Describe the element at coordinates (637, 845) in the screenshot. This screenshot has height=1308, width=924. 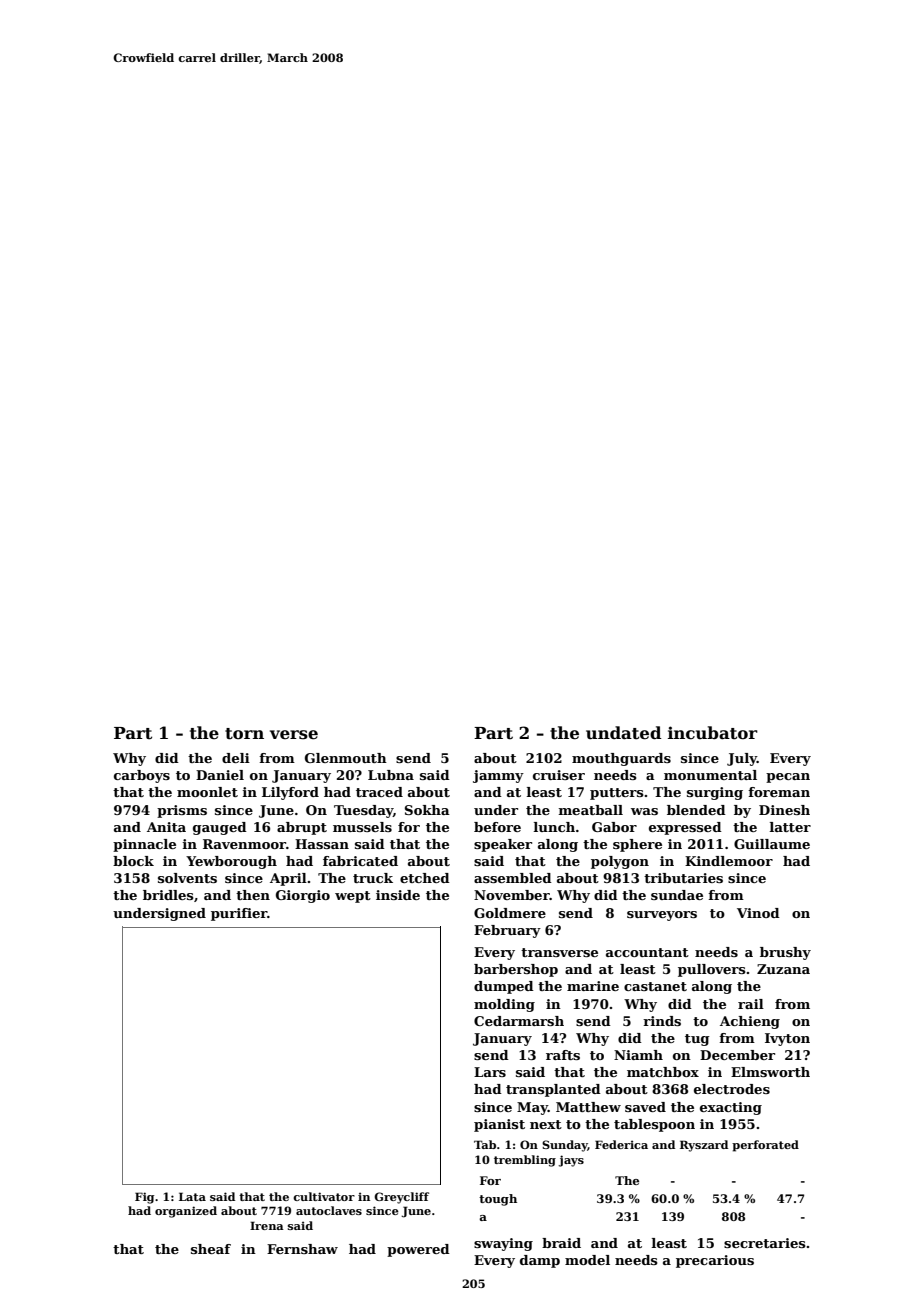
I see `sphere` at that location.
